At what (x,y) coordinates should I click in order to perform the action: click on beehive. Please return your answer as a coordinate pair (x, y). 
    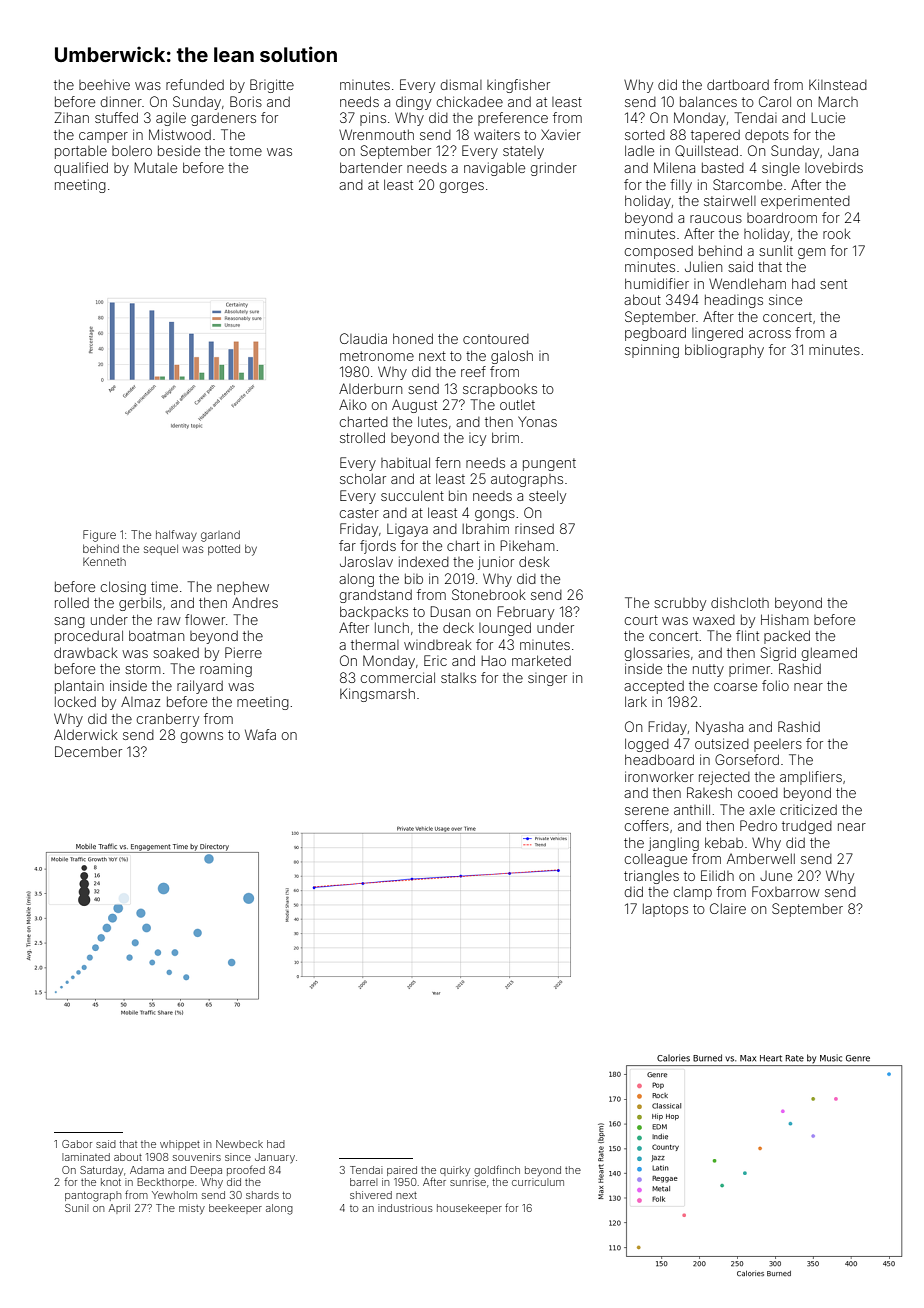
    Looking at the image, I should click on (104, 84).
